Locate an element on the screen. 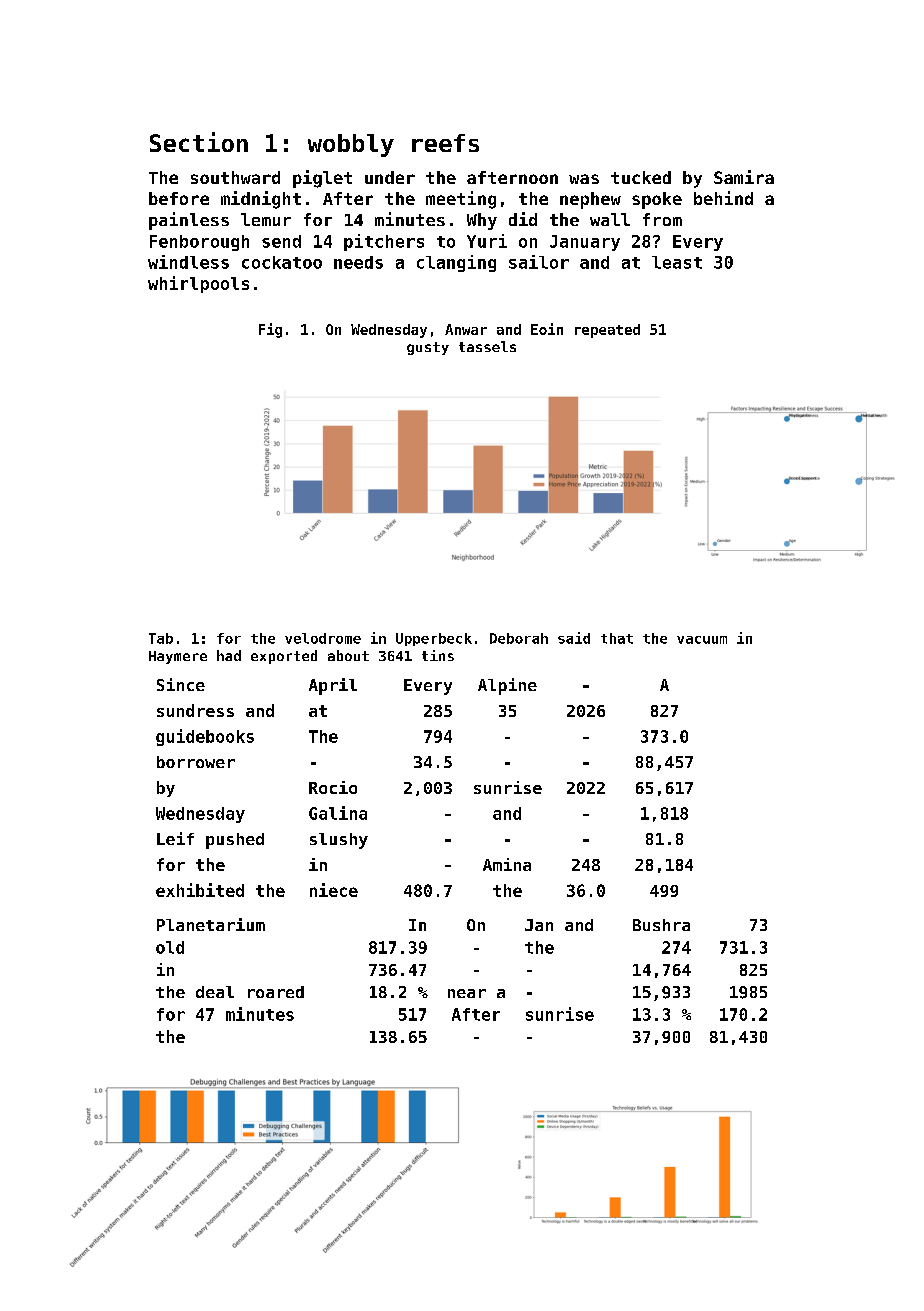  cockatoo is located at coordinates (282, 262).
